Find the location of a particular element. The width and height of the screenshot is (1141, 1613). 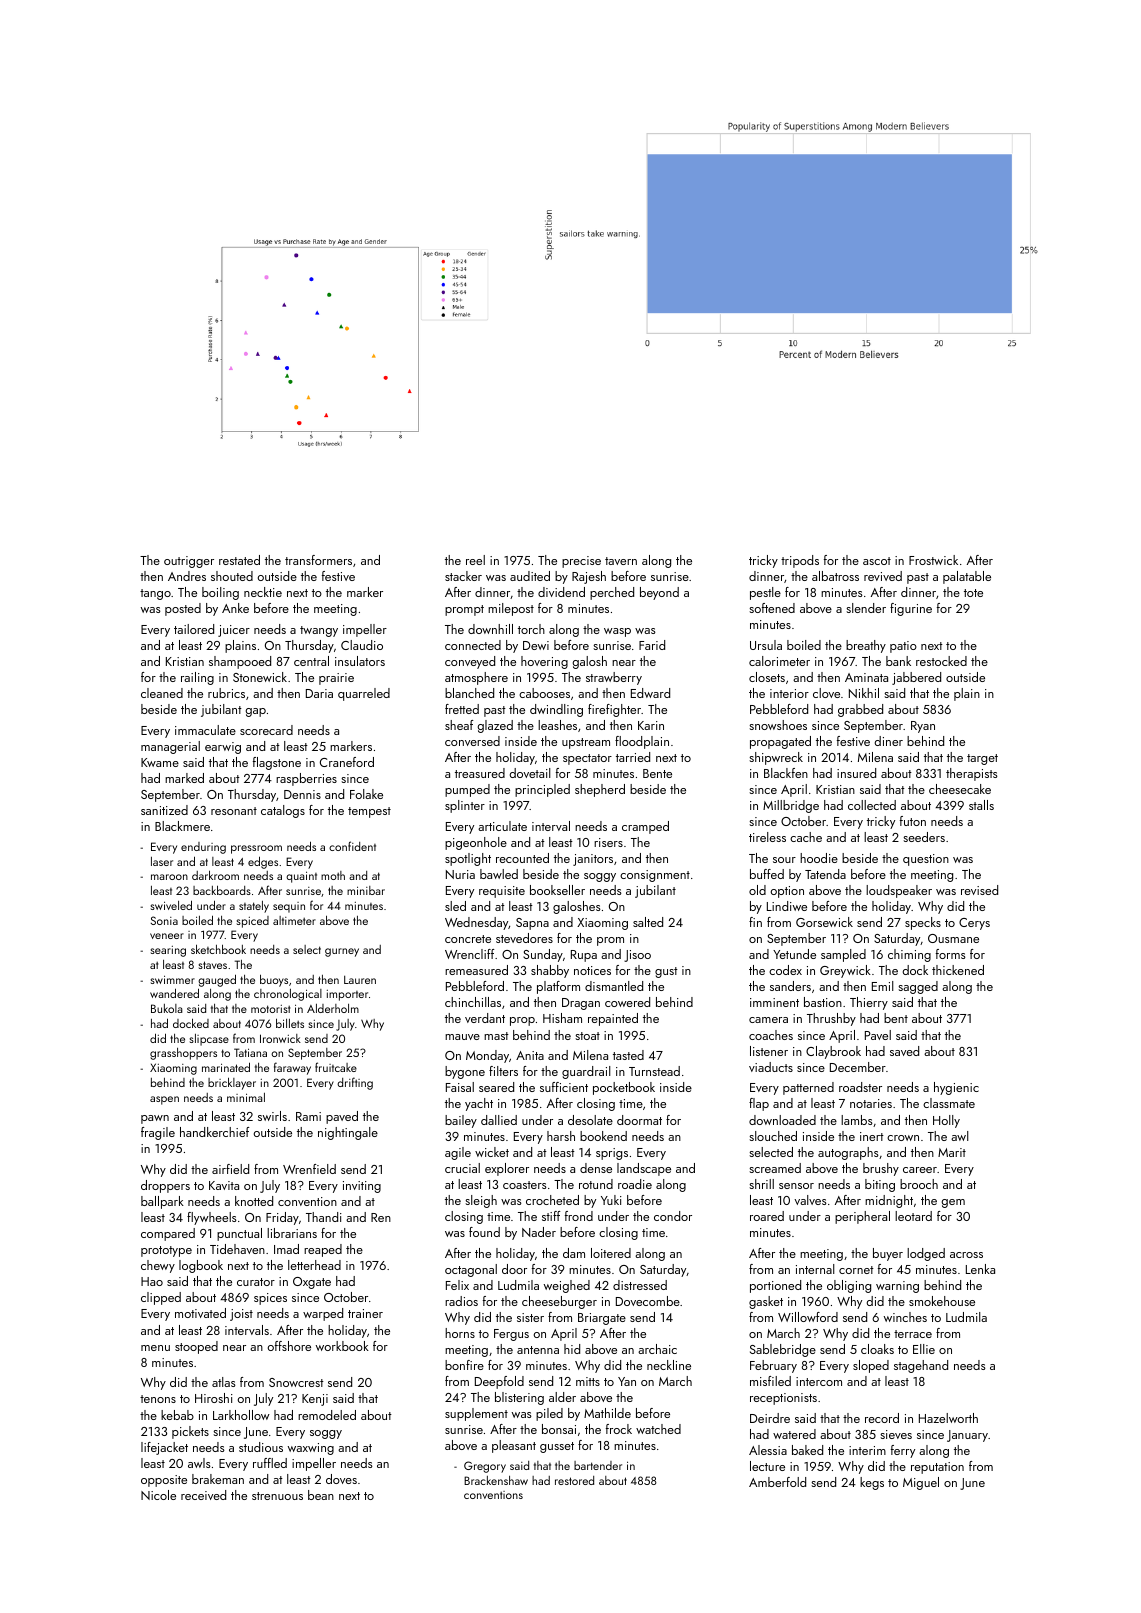

reel is located at coordinates (475, 560).
